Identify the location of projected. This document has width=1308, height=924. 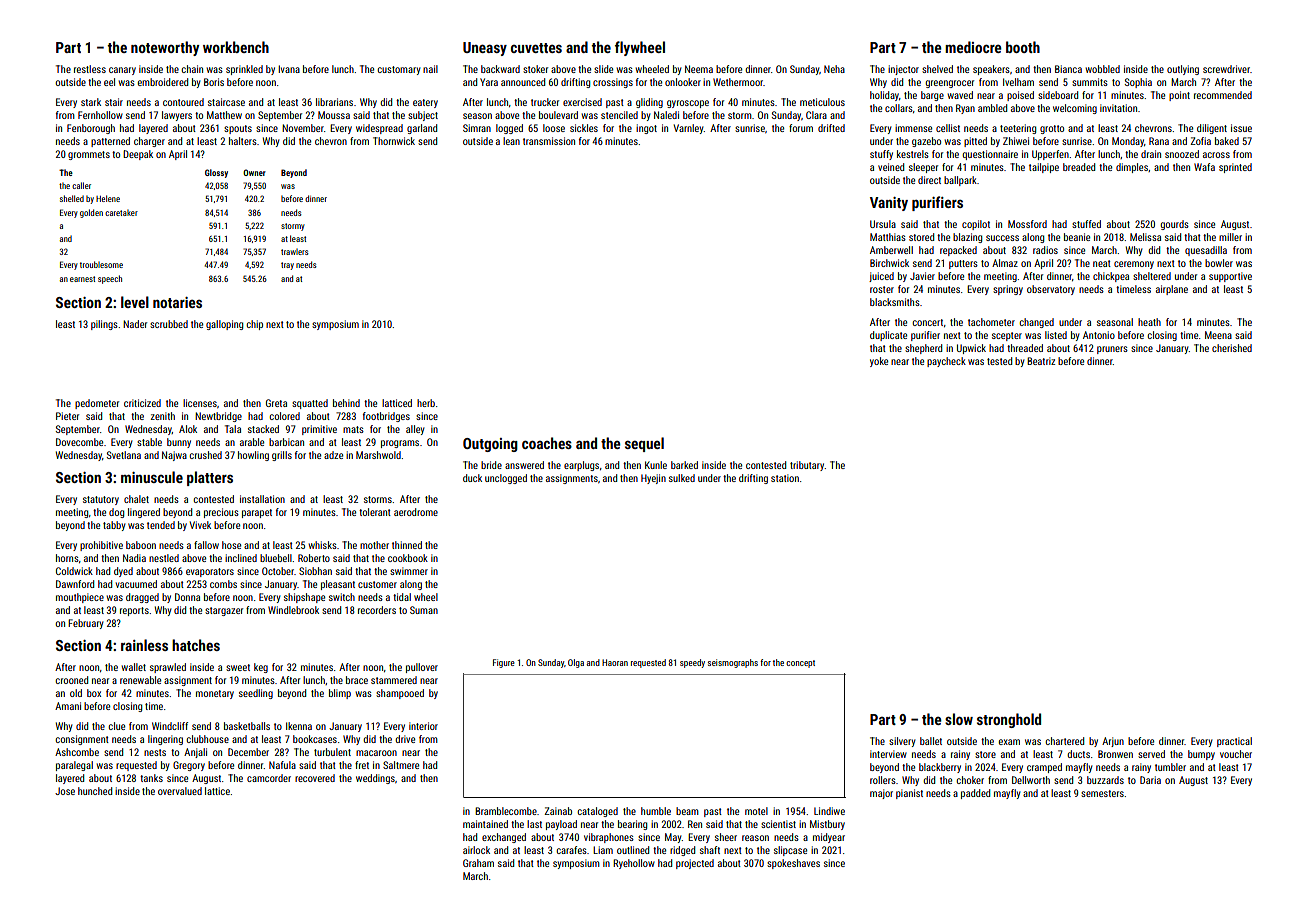
(695, 864).
